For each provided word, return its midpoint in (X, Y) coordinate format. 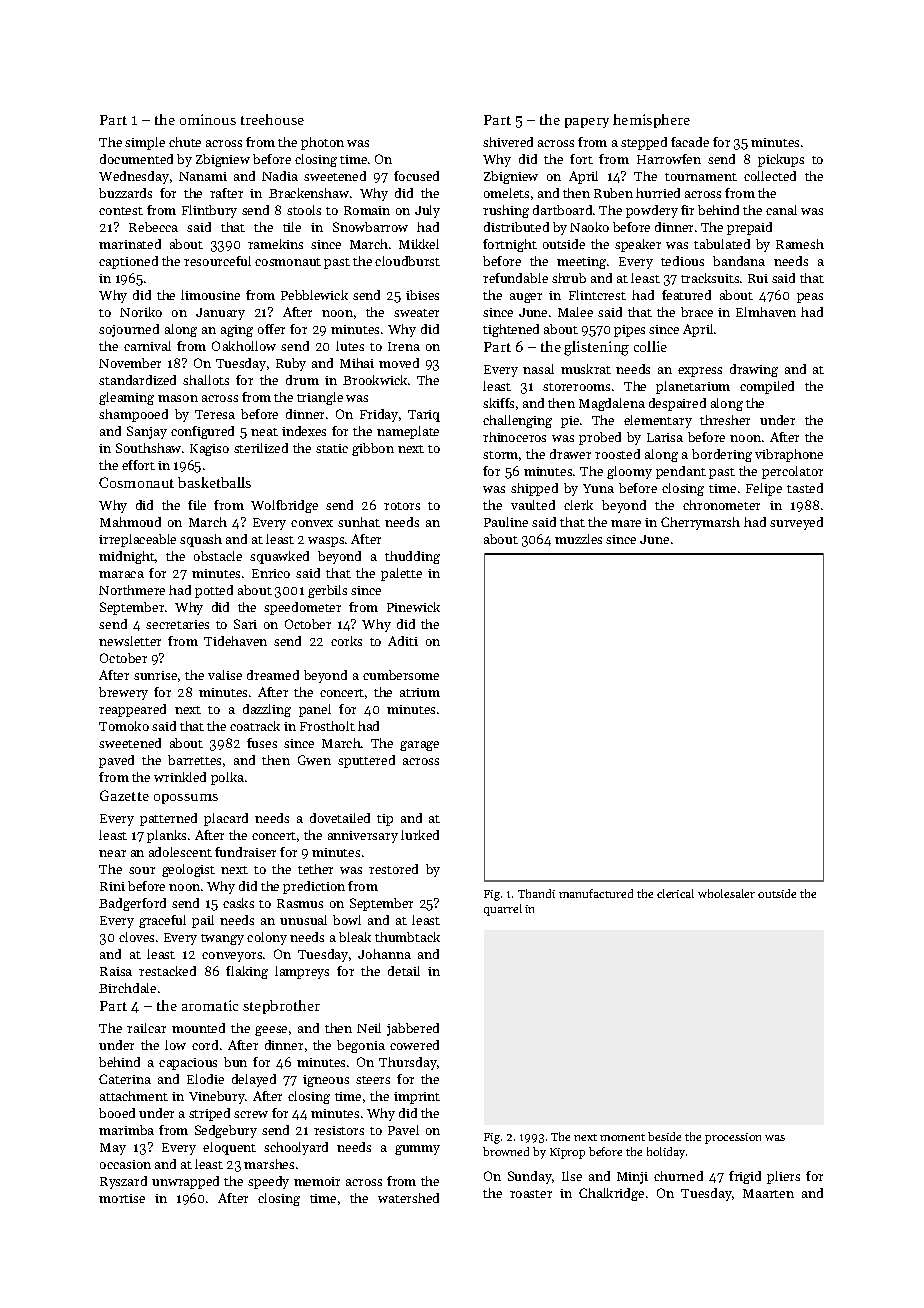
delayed (254, 1080)
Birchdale (127, 988)
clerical (675, 893)
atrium (420, 692)
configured (202, 432)
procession (733, 1138)
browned (506, 1151)
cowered (414, 1045)
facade (690, 142)
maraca (121, 574)
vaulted (533, 505)
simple (145, 143)
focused (416, 176)
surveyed (796, 523)
